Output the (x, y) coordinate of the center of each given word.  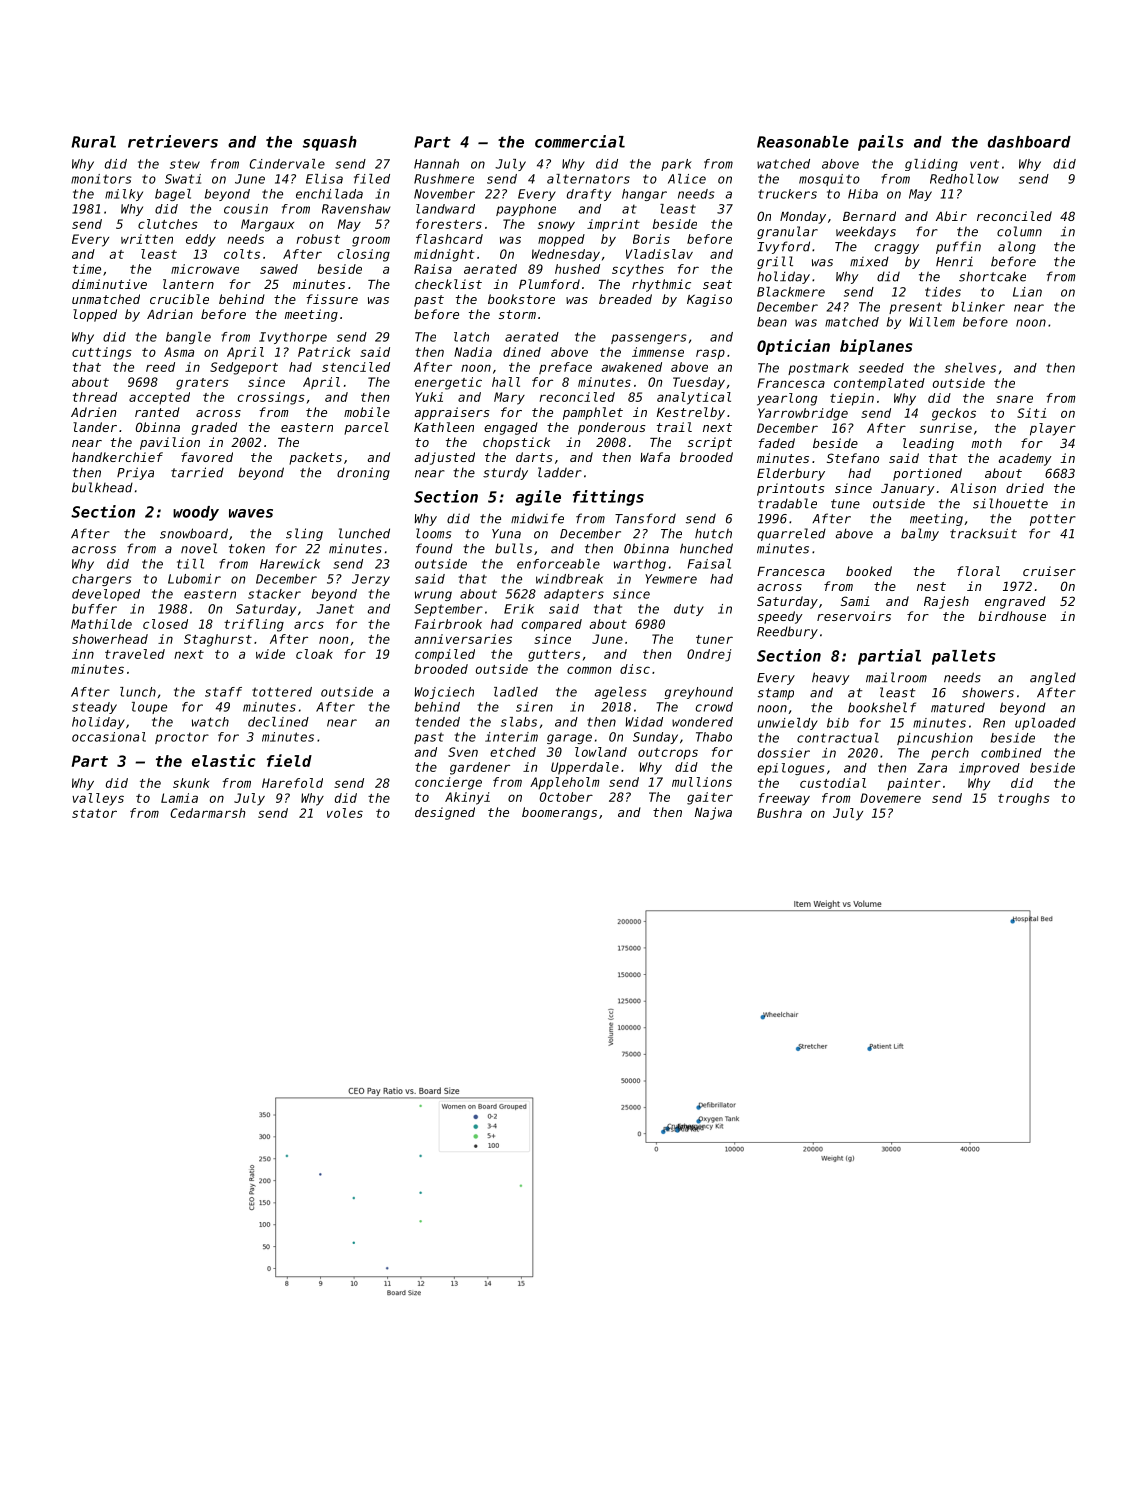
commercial (580, 141)
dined (522, 352)
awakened (632, 367)
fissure (332, 299)
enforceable (558, 564)
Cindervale (287, 164)
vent (984, 164)
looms (433, 533)
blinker (978, 307)
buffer (94, 609)
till (190, 564)
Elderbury (791, 474)
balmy (920, 534)
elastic (224, 760)
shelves (970, 368)
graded (214, 428)
